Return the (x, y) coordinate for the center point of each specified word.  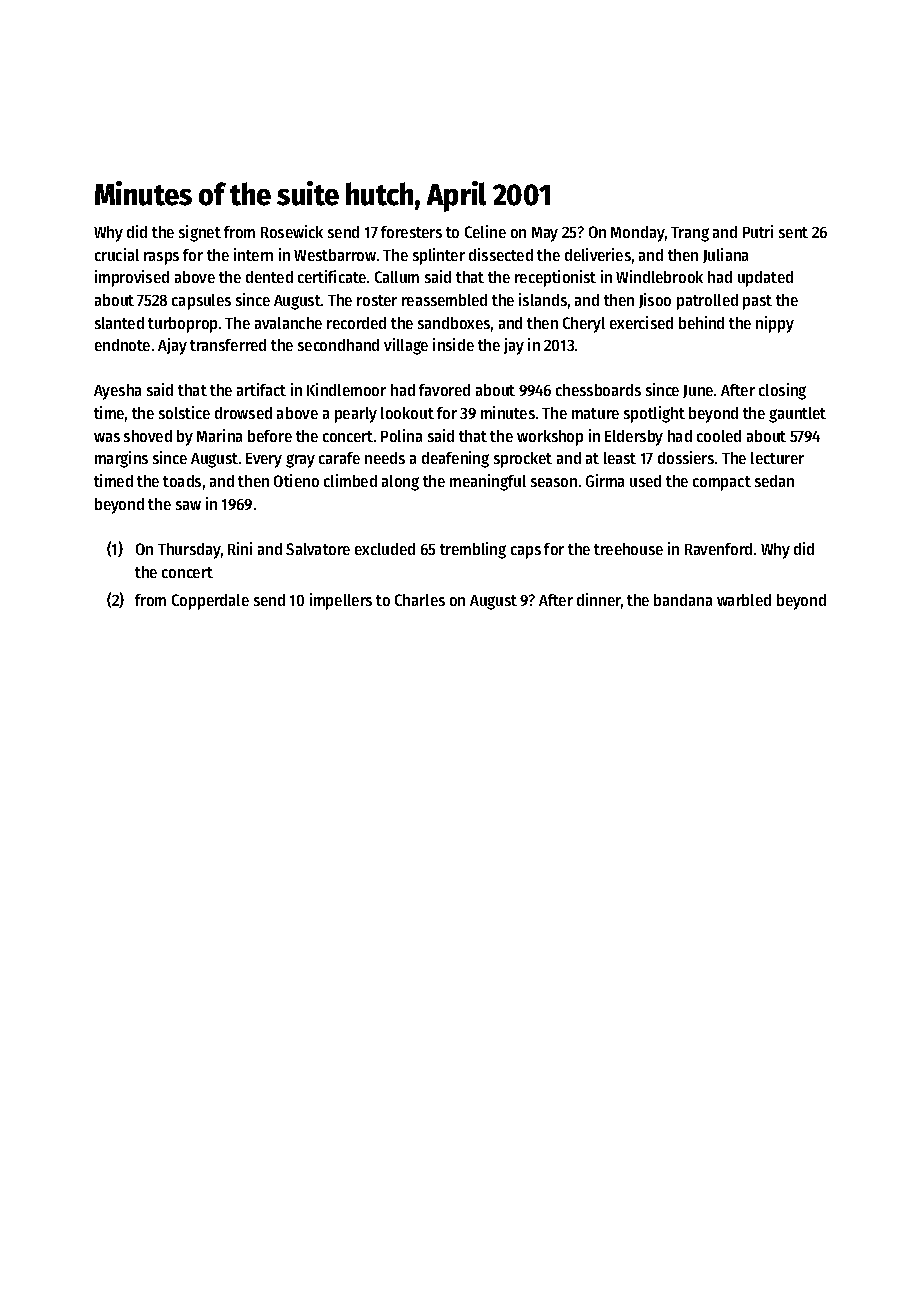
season (554, 482)
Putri (758, 231)
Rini (240, 548)
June (698, 391)
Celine (485, 231)
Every (264, 460)
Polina (401, 435)
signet (200, 233)
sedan (774, 481)
